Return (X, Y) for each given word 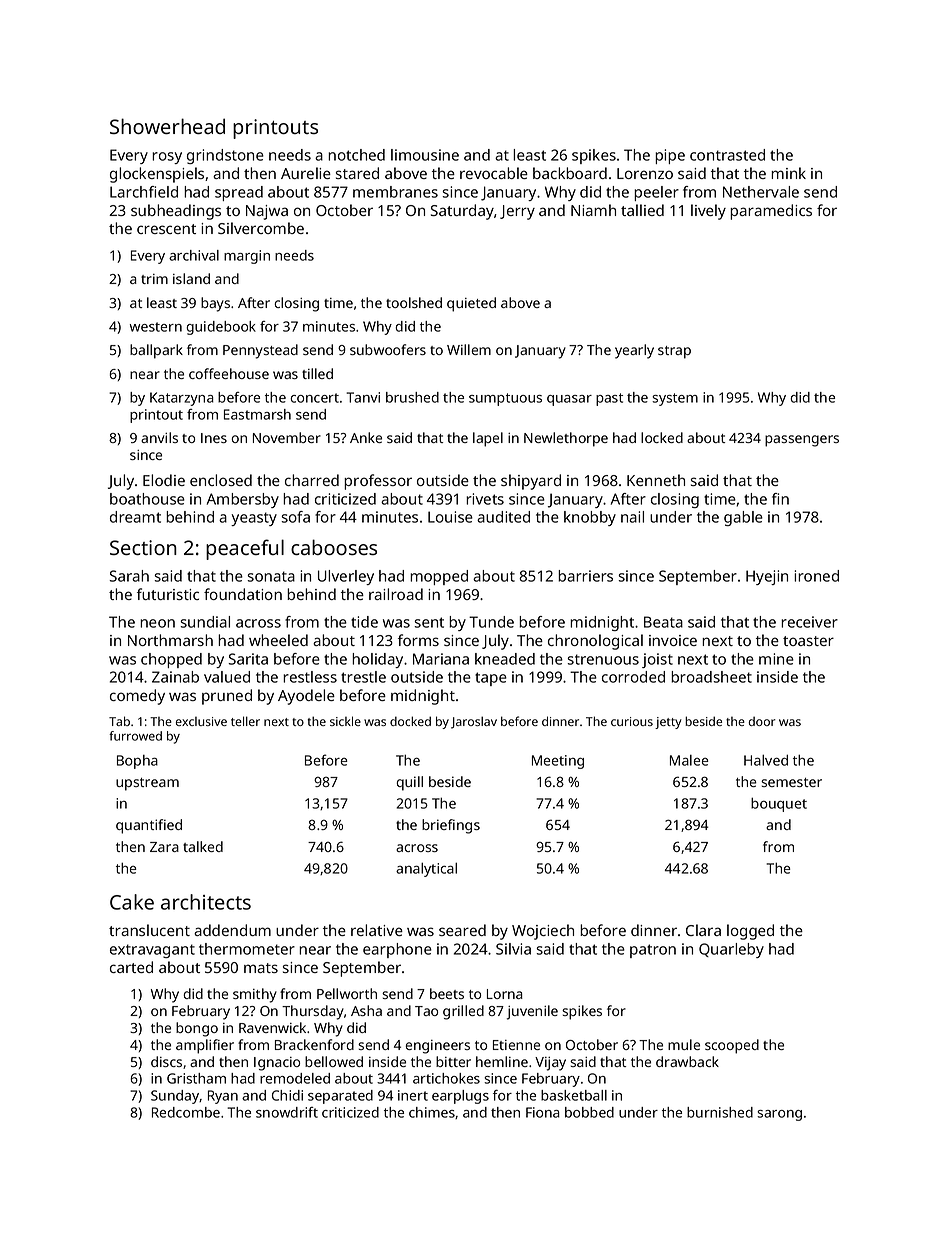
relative (377, 930)
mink (788, 173)
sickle (345, 721)
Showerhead (167, 126)
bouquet (779, 805)
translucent (149, 930)
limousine (425, 155)
